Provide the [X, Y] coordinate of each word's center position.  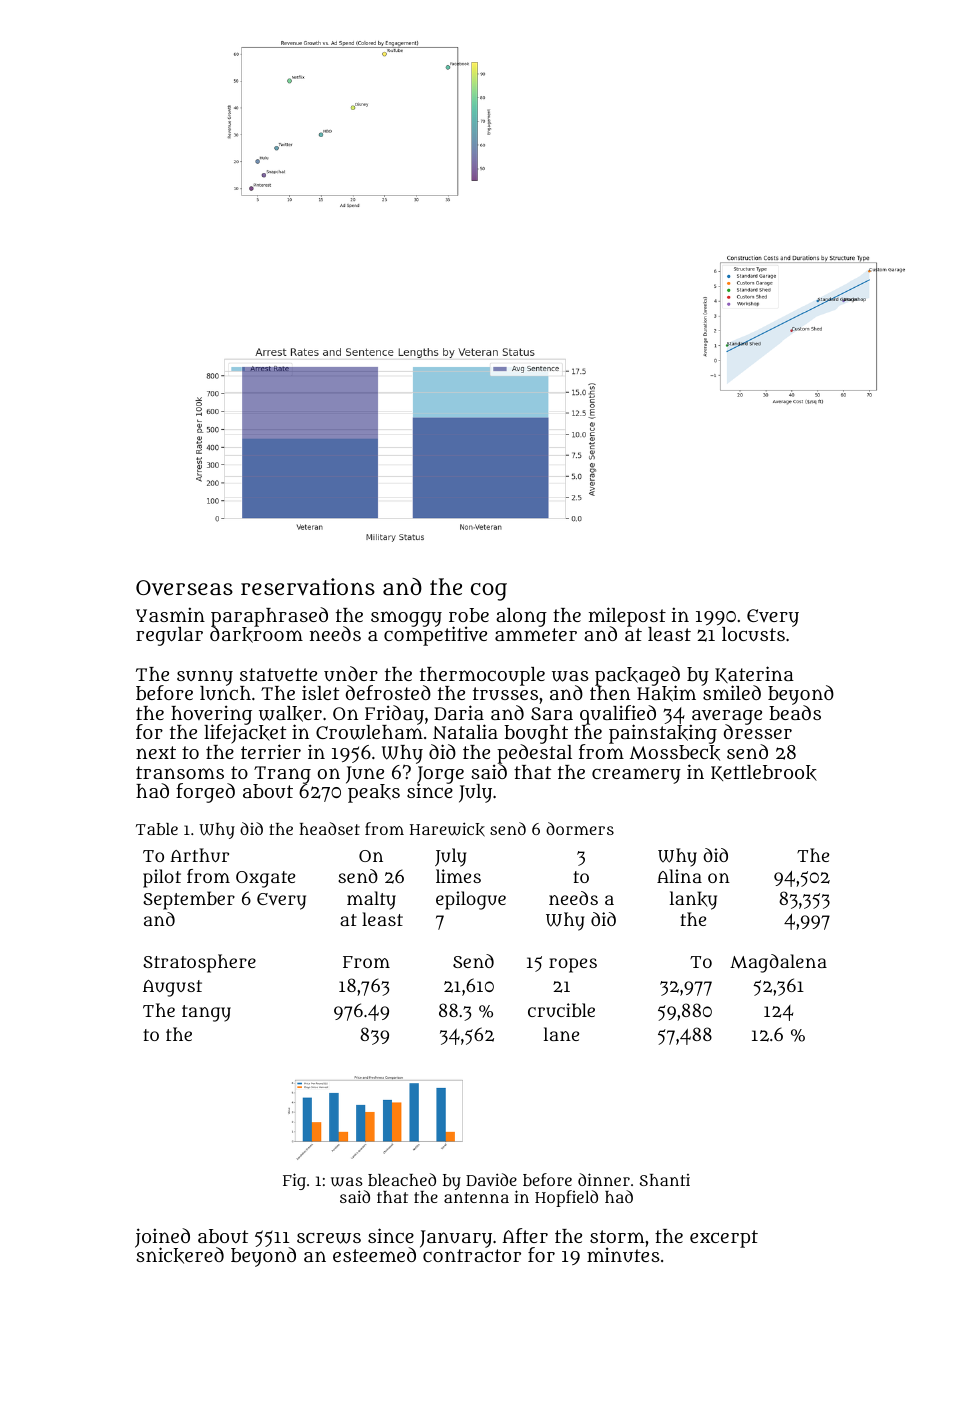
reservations [308, 587]
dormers [580, 828]
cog [489, 592]
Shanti [665, 1180]
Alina [679, 876]
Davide [491, 1179]
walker [290, 714]
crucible [561, 1010]
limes [458, 876]
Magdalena [778, 963]
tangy [206, 1013]
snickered [180, 1256]
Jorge [440, 775]
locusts [753, 634]
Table [157, 829]
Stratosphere [199, 963]
